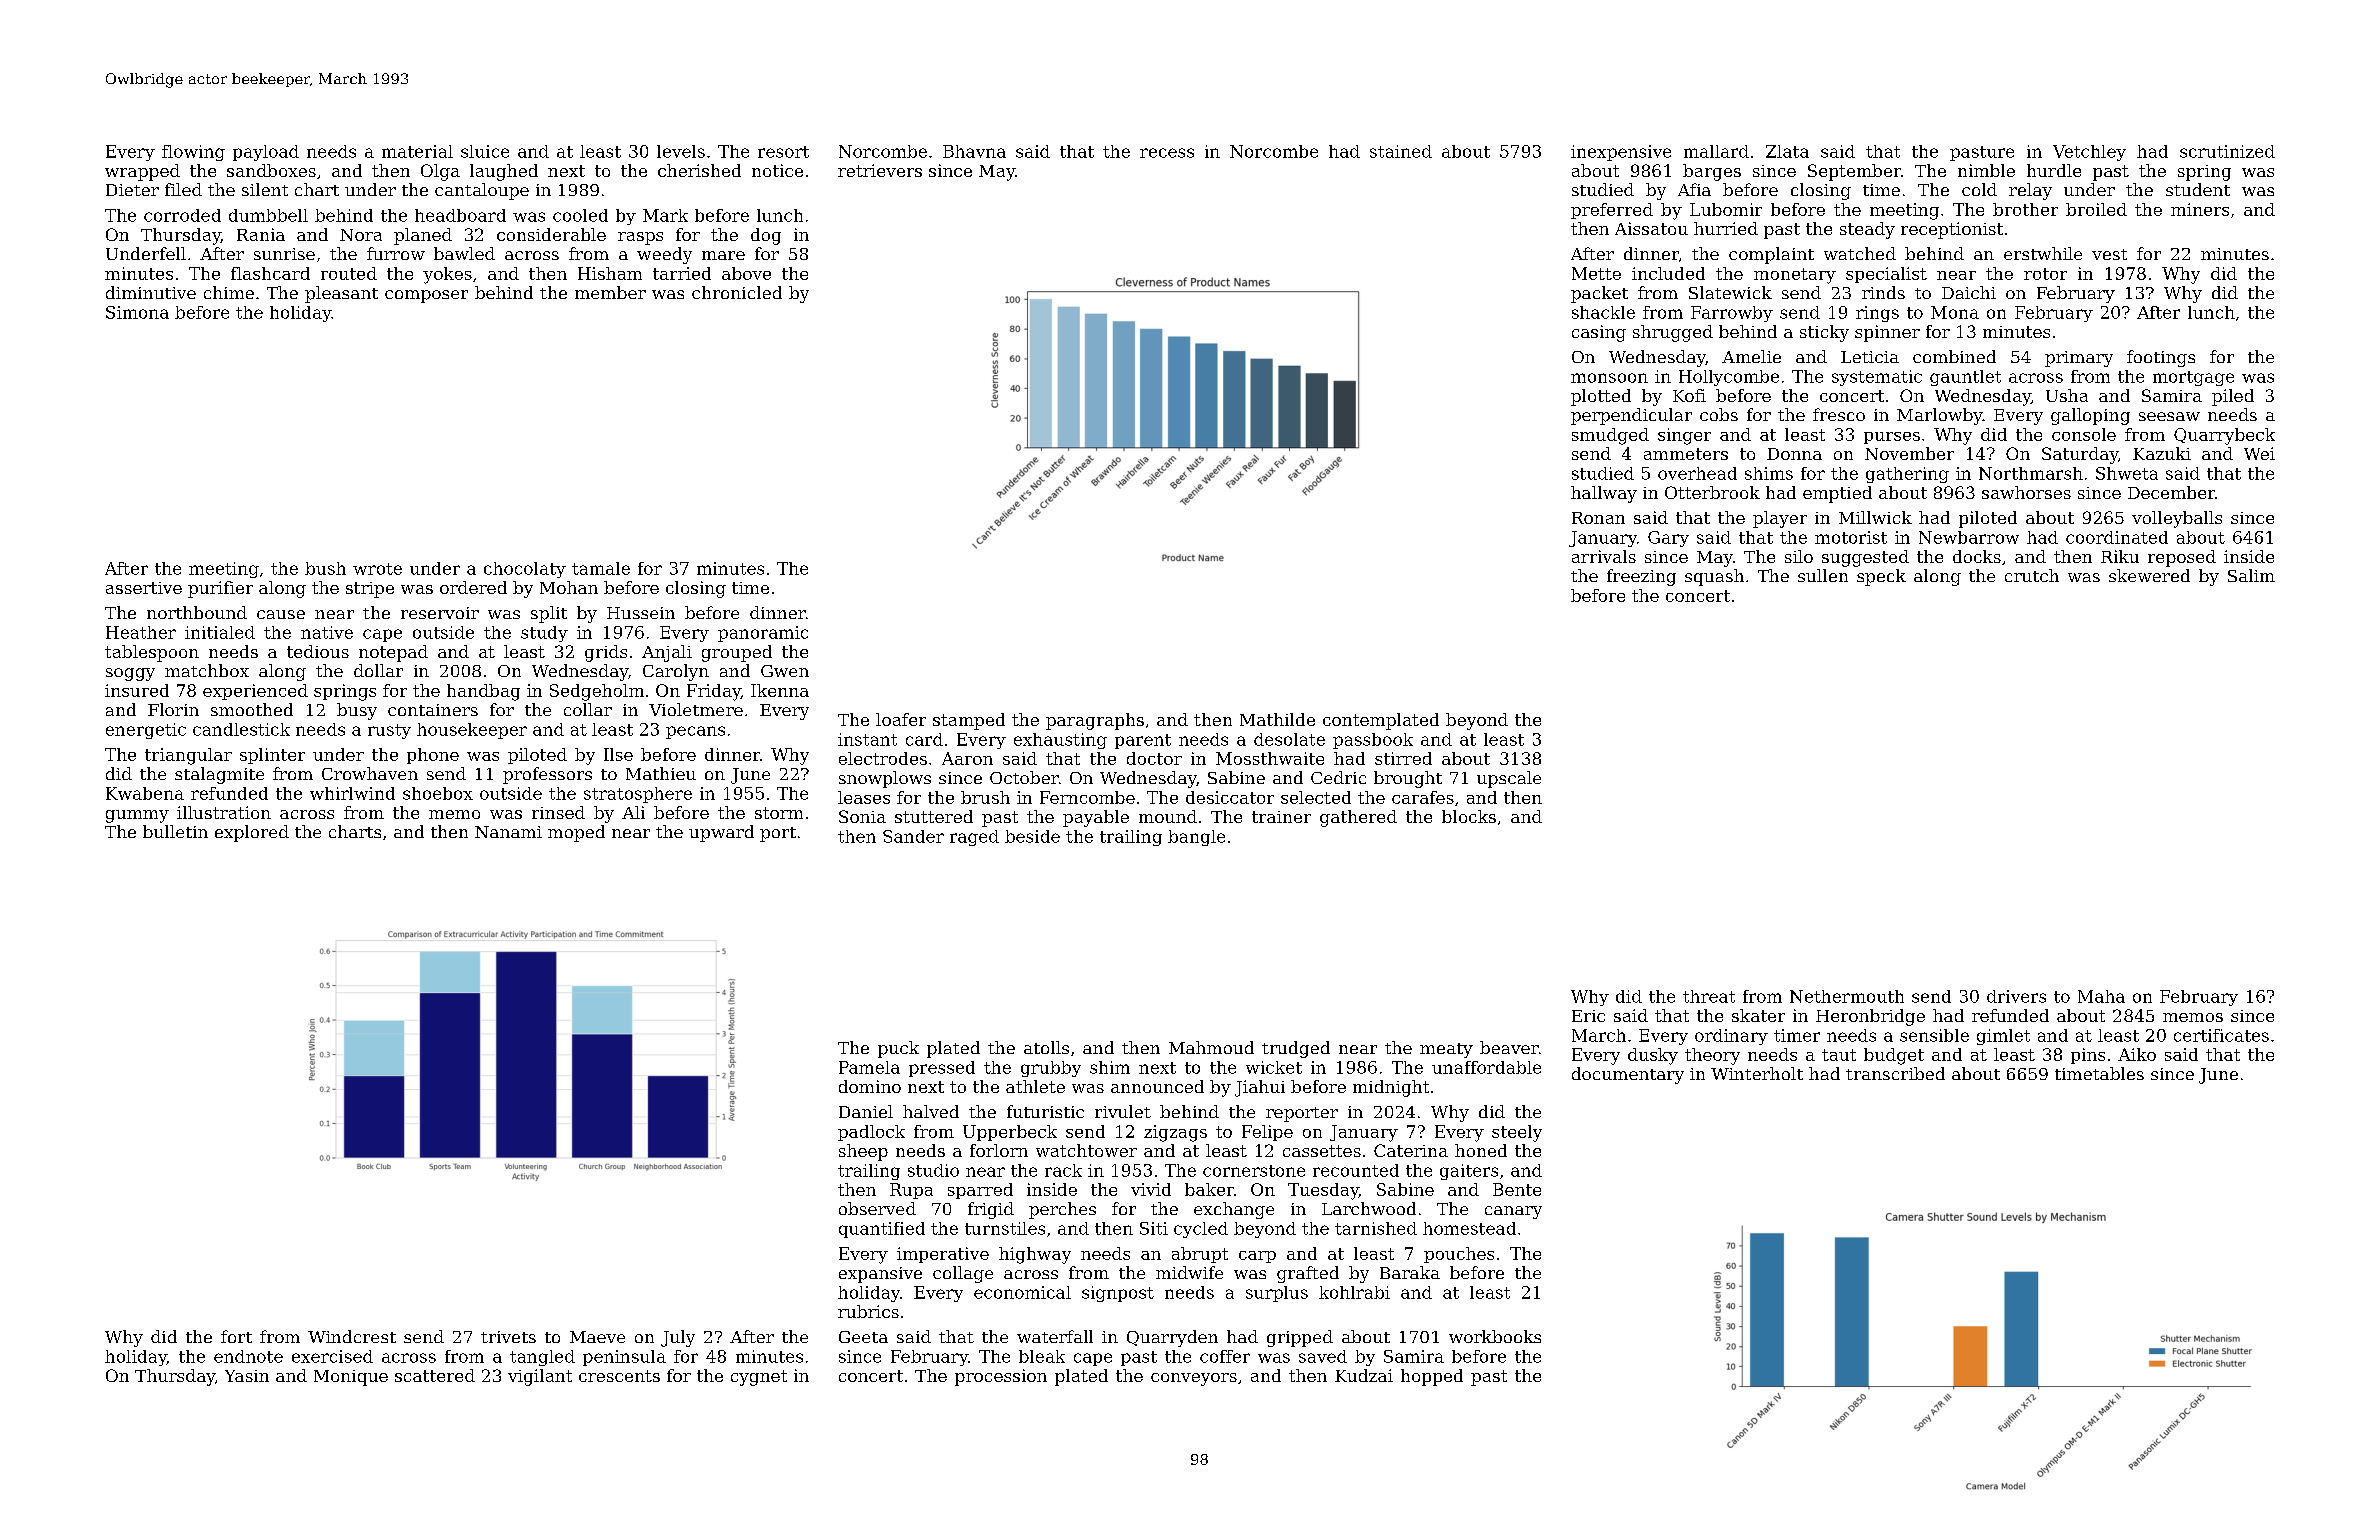  Describe the element at coordinates (2127, 473) in the screenshot. I see `Shweta` at that location.
